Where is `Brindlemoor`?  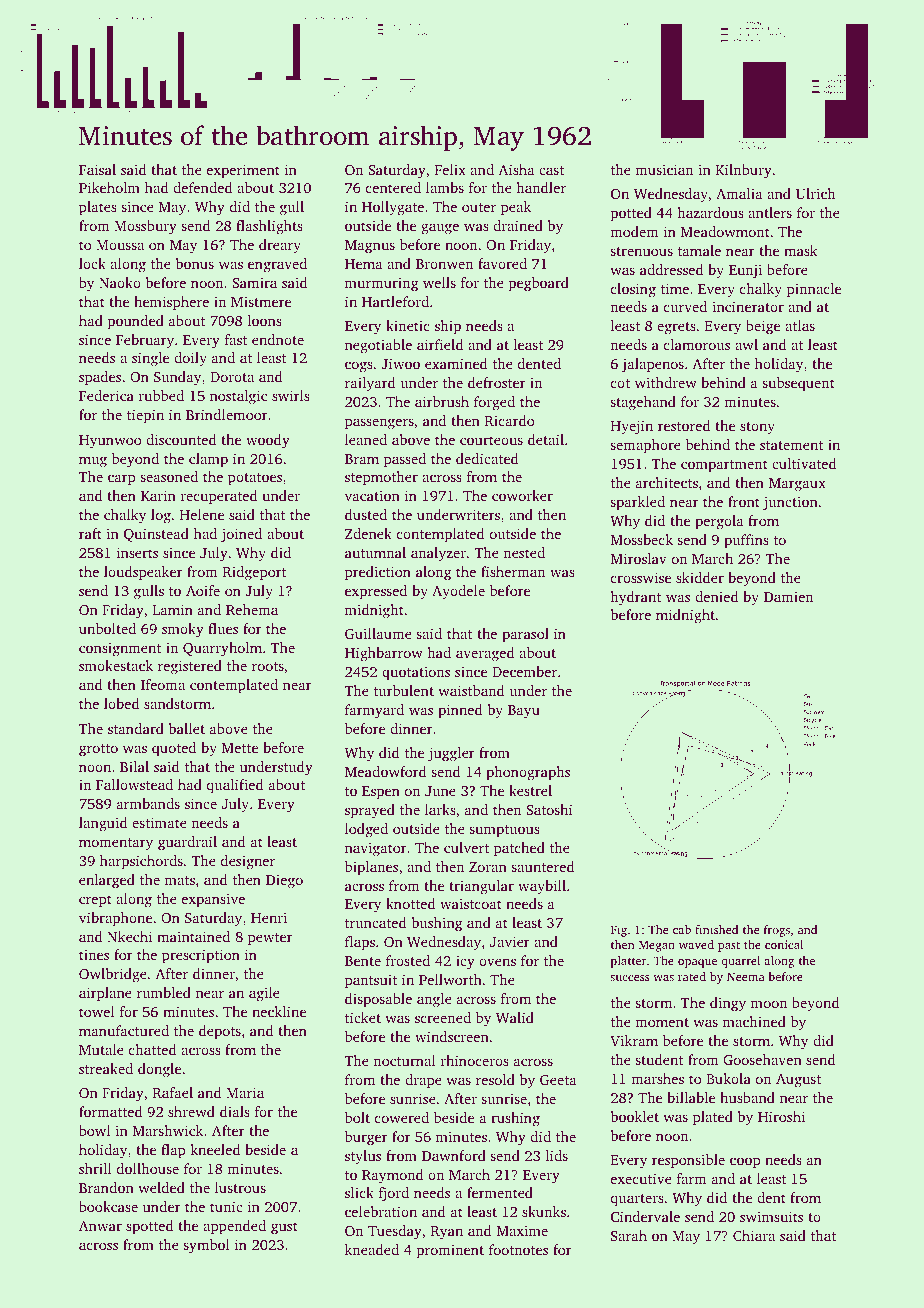
Brindlemoor is located at coordinates (227, 414).
